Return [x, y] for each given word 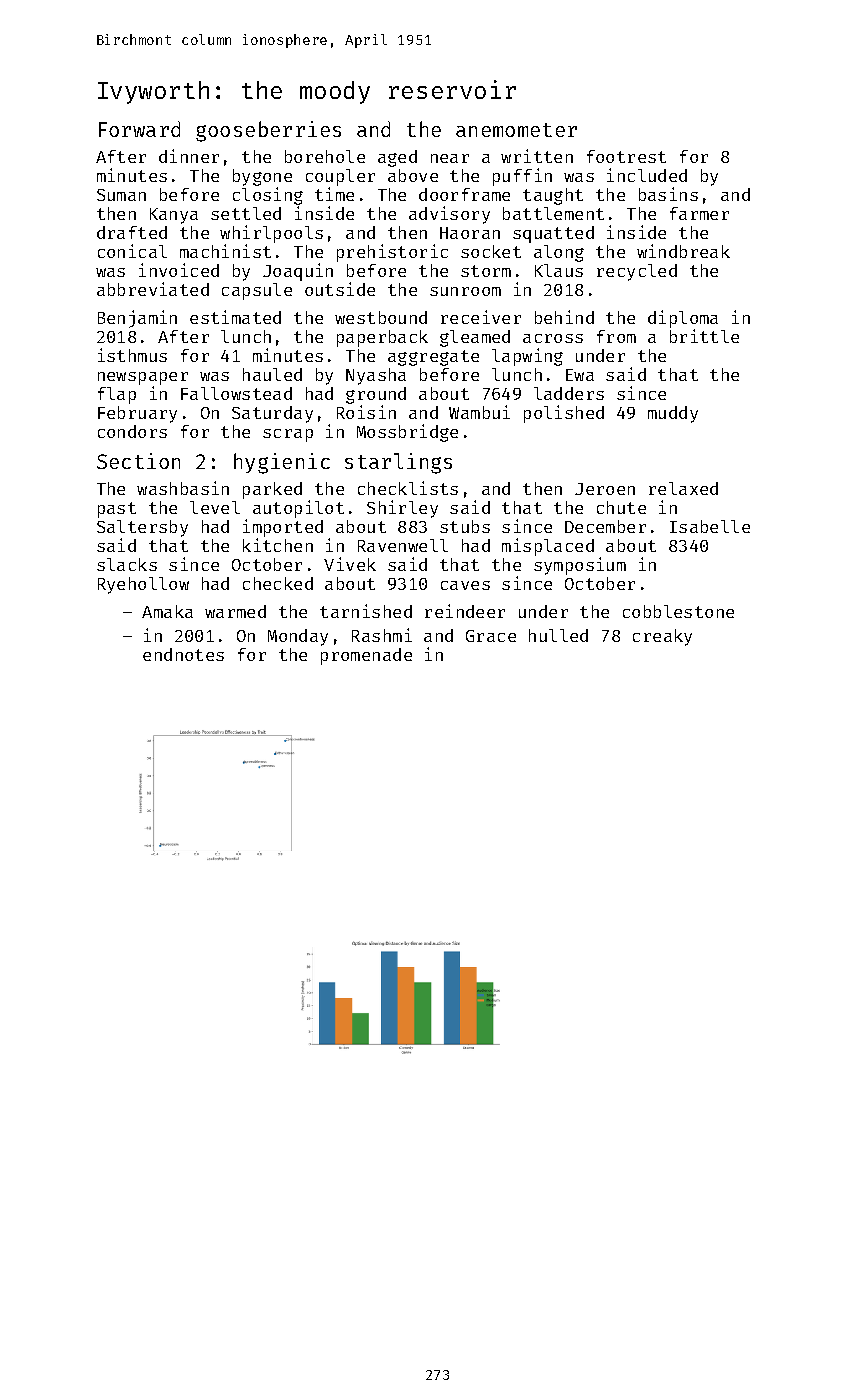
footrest [626, 156]
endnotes [183, 654]
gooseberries [268, 131]
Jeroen [605, 489]
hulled [558, 635]
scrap [288, 435]
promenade [366, 656]
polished [564, 414]
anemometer [516, 130]
